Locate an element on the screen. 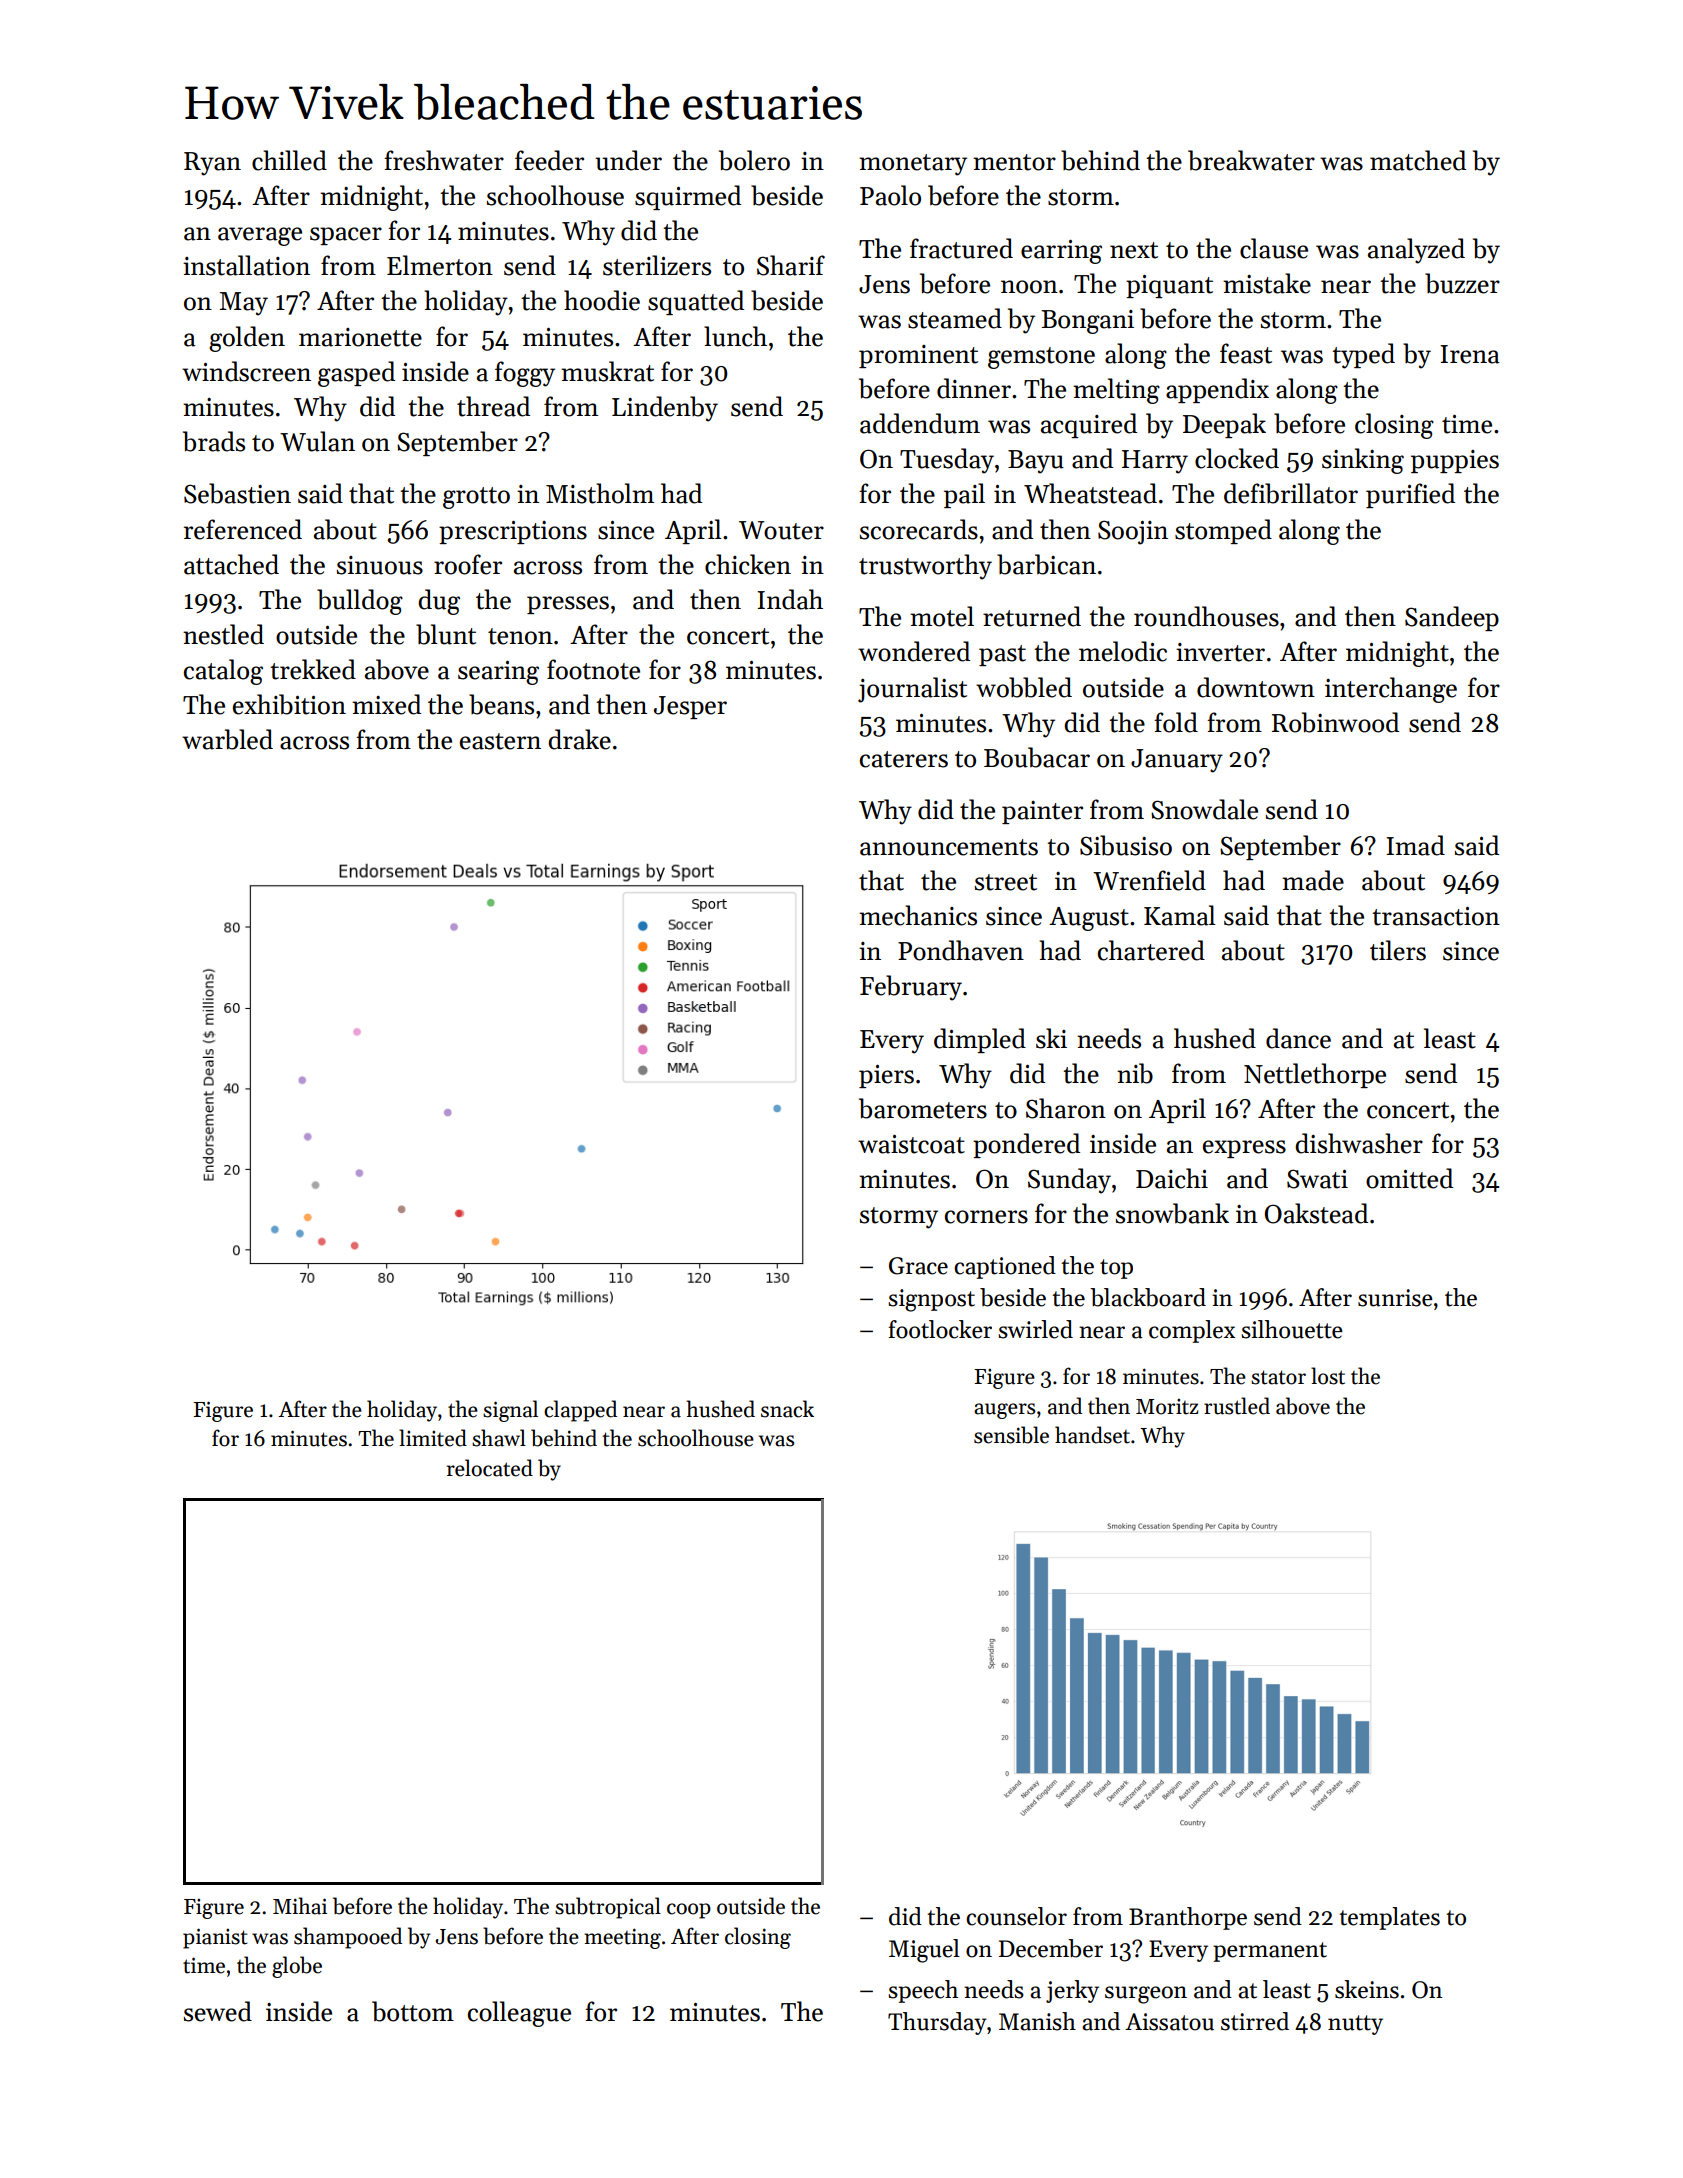 This screenshot has width=1683, height=2178. sewed is located at coordinates (218, 2011).
